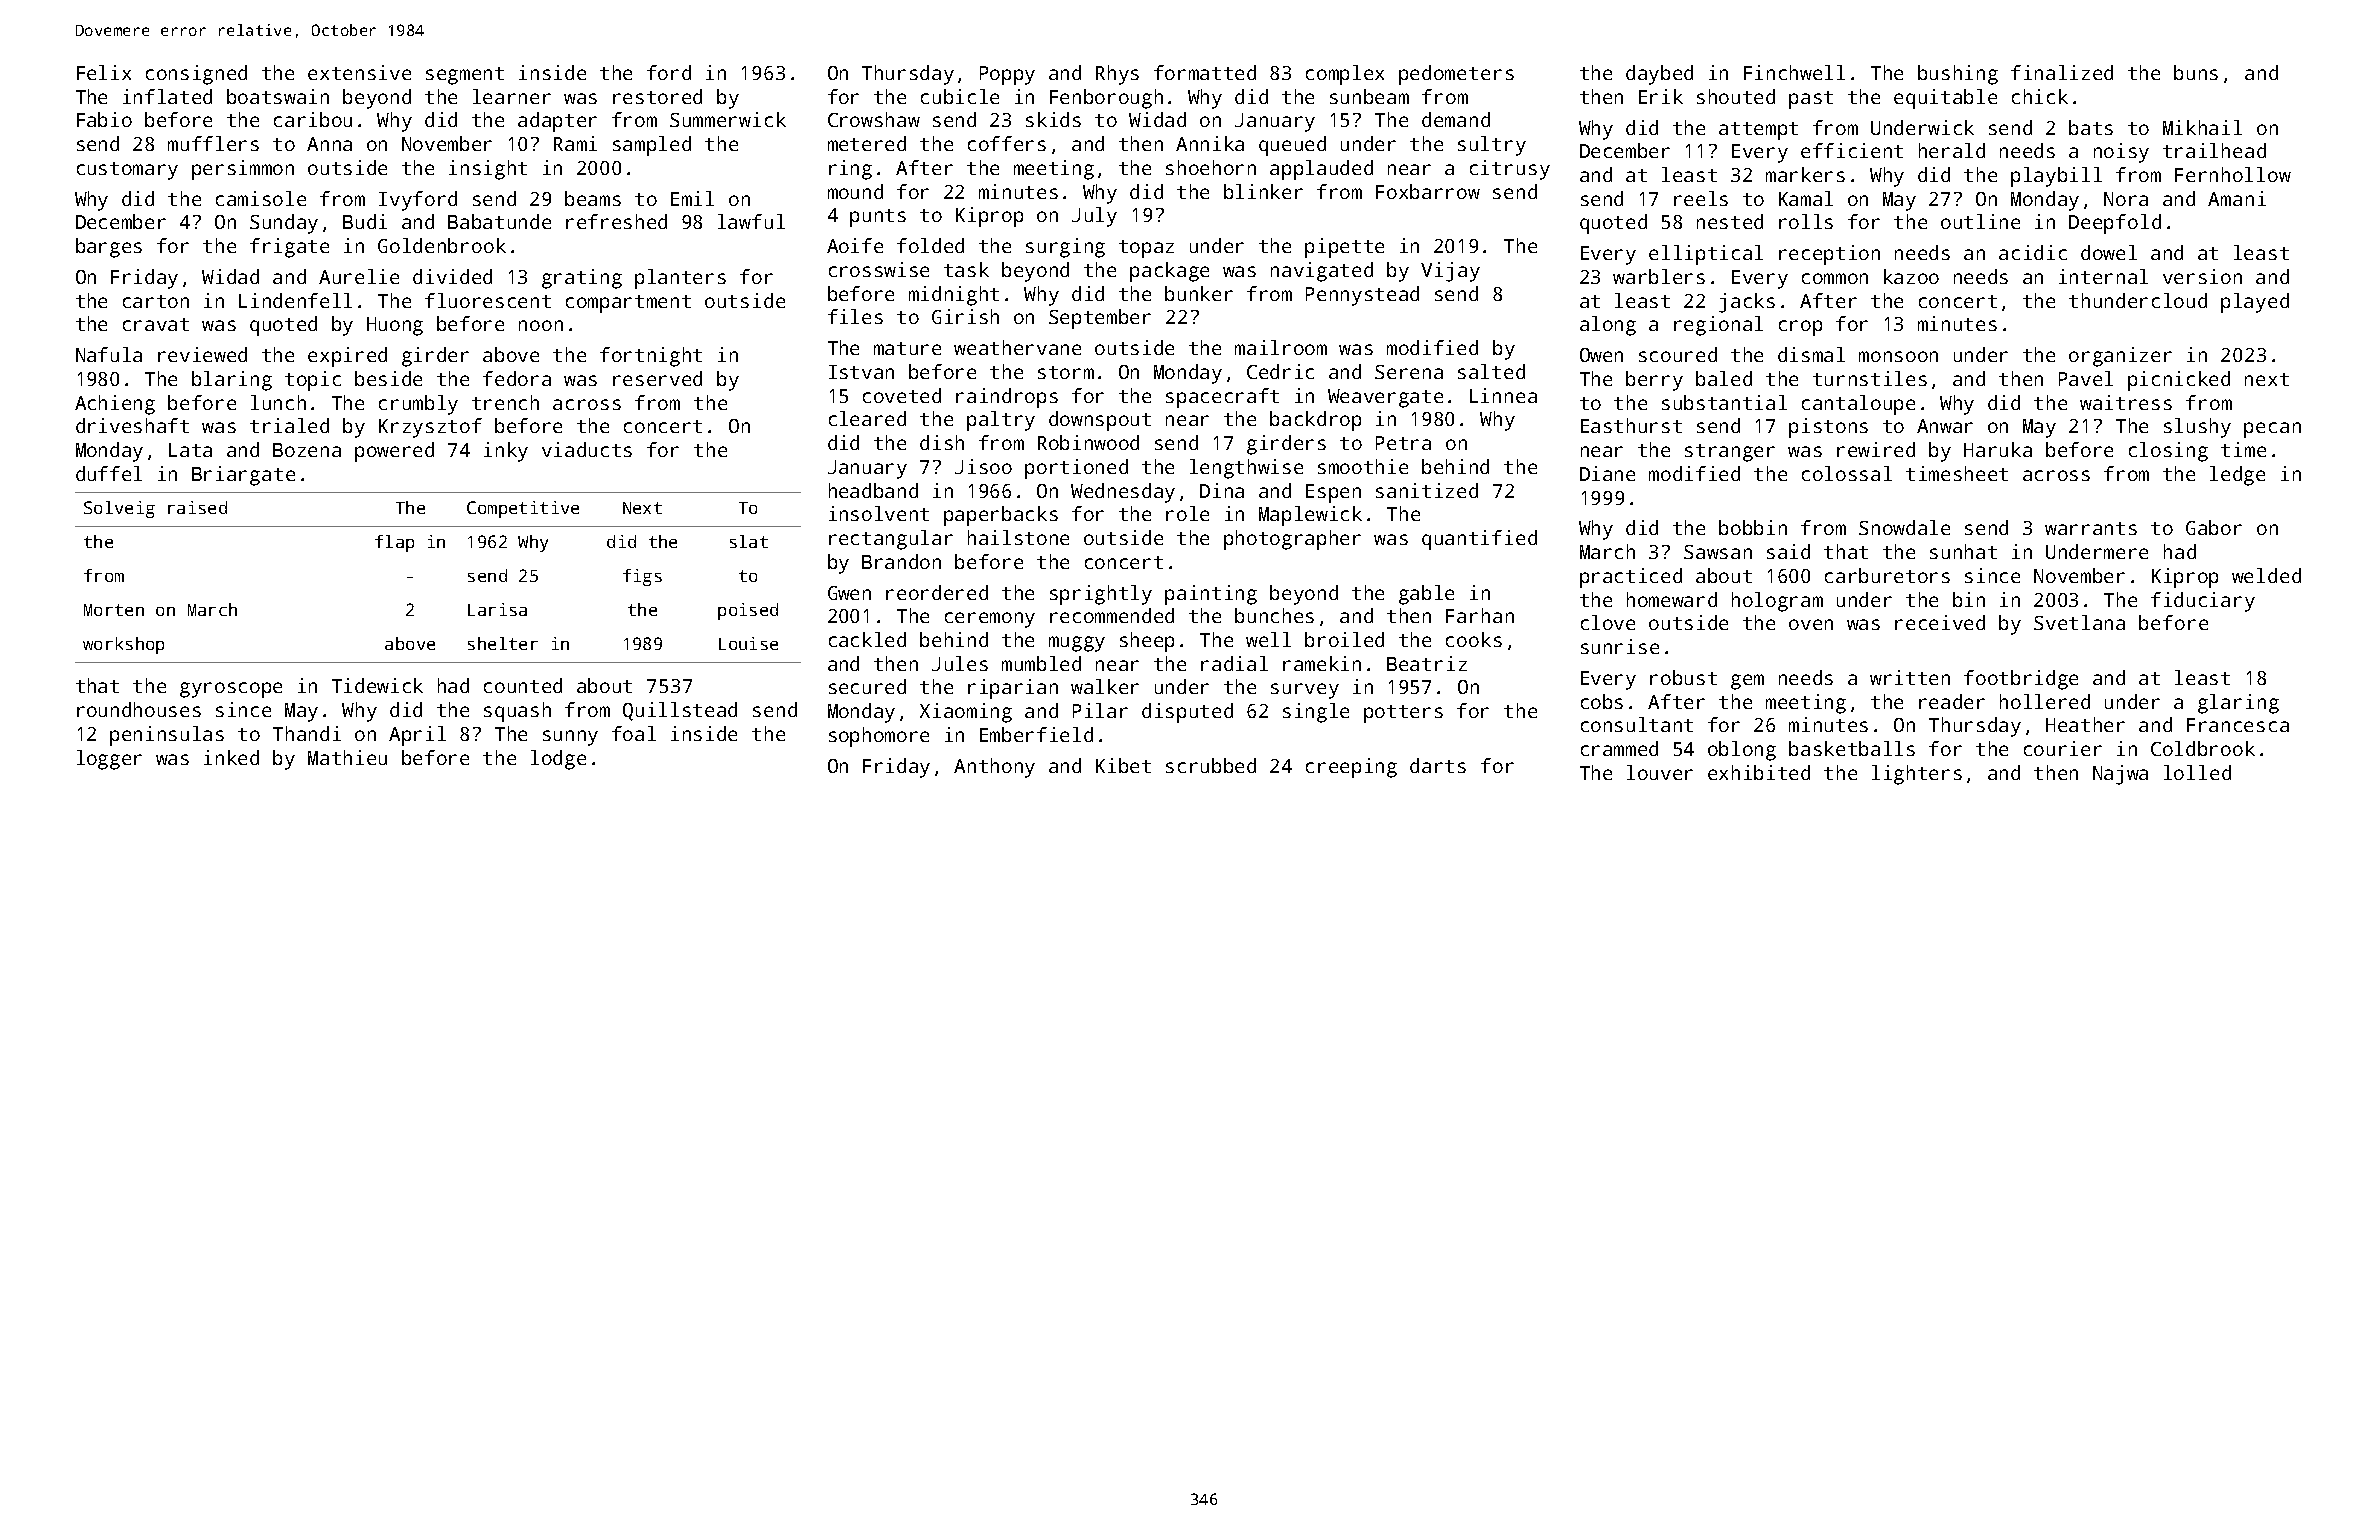 This document has width=2380, height=1540. I want to click on version, so click(2202, 276).
